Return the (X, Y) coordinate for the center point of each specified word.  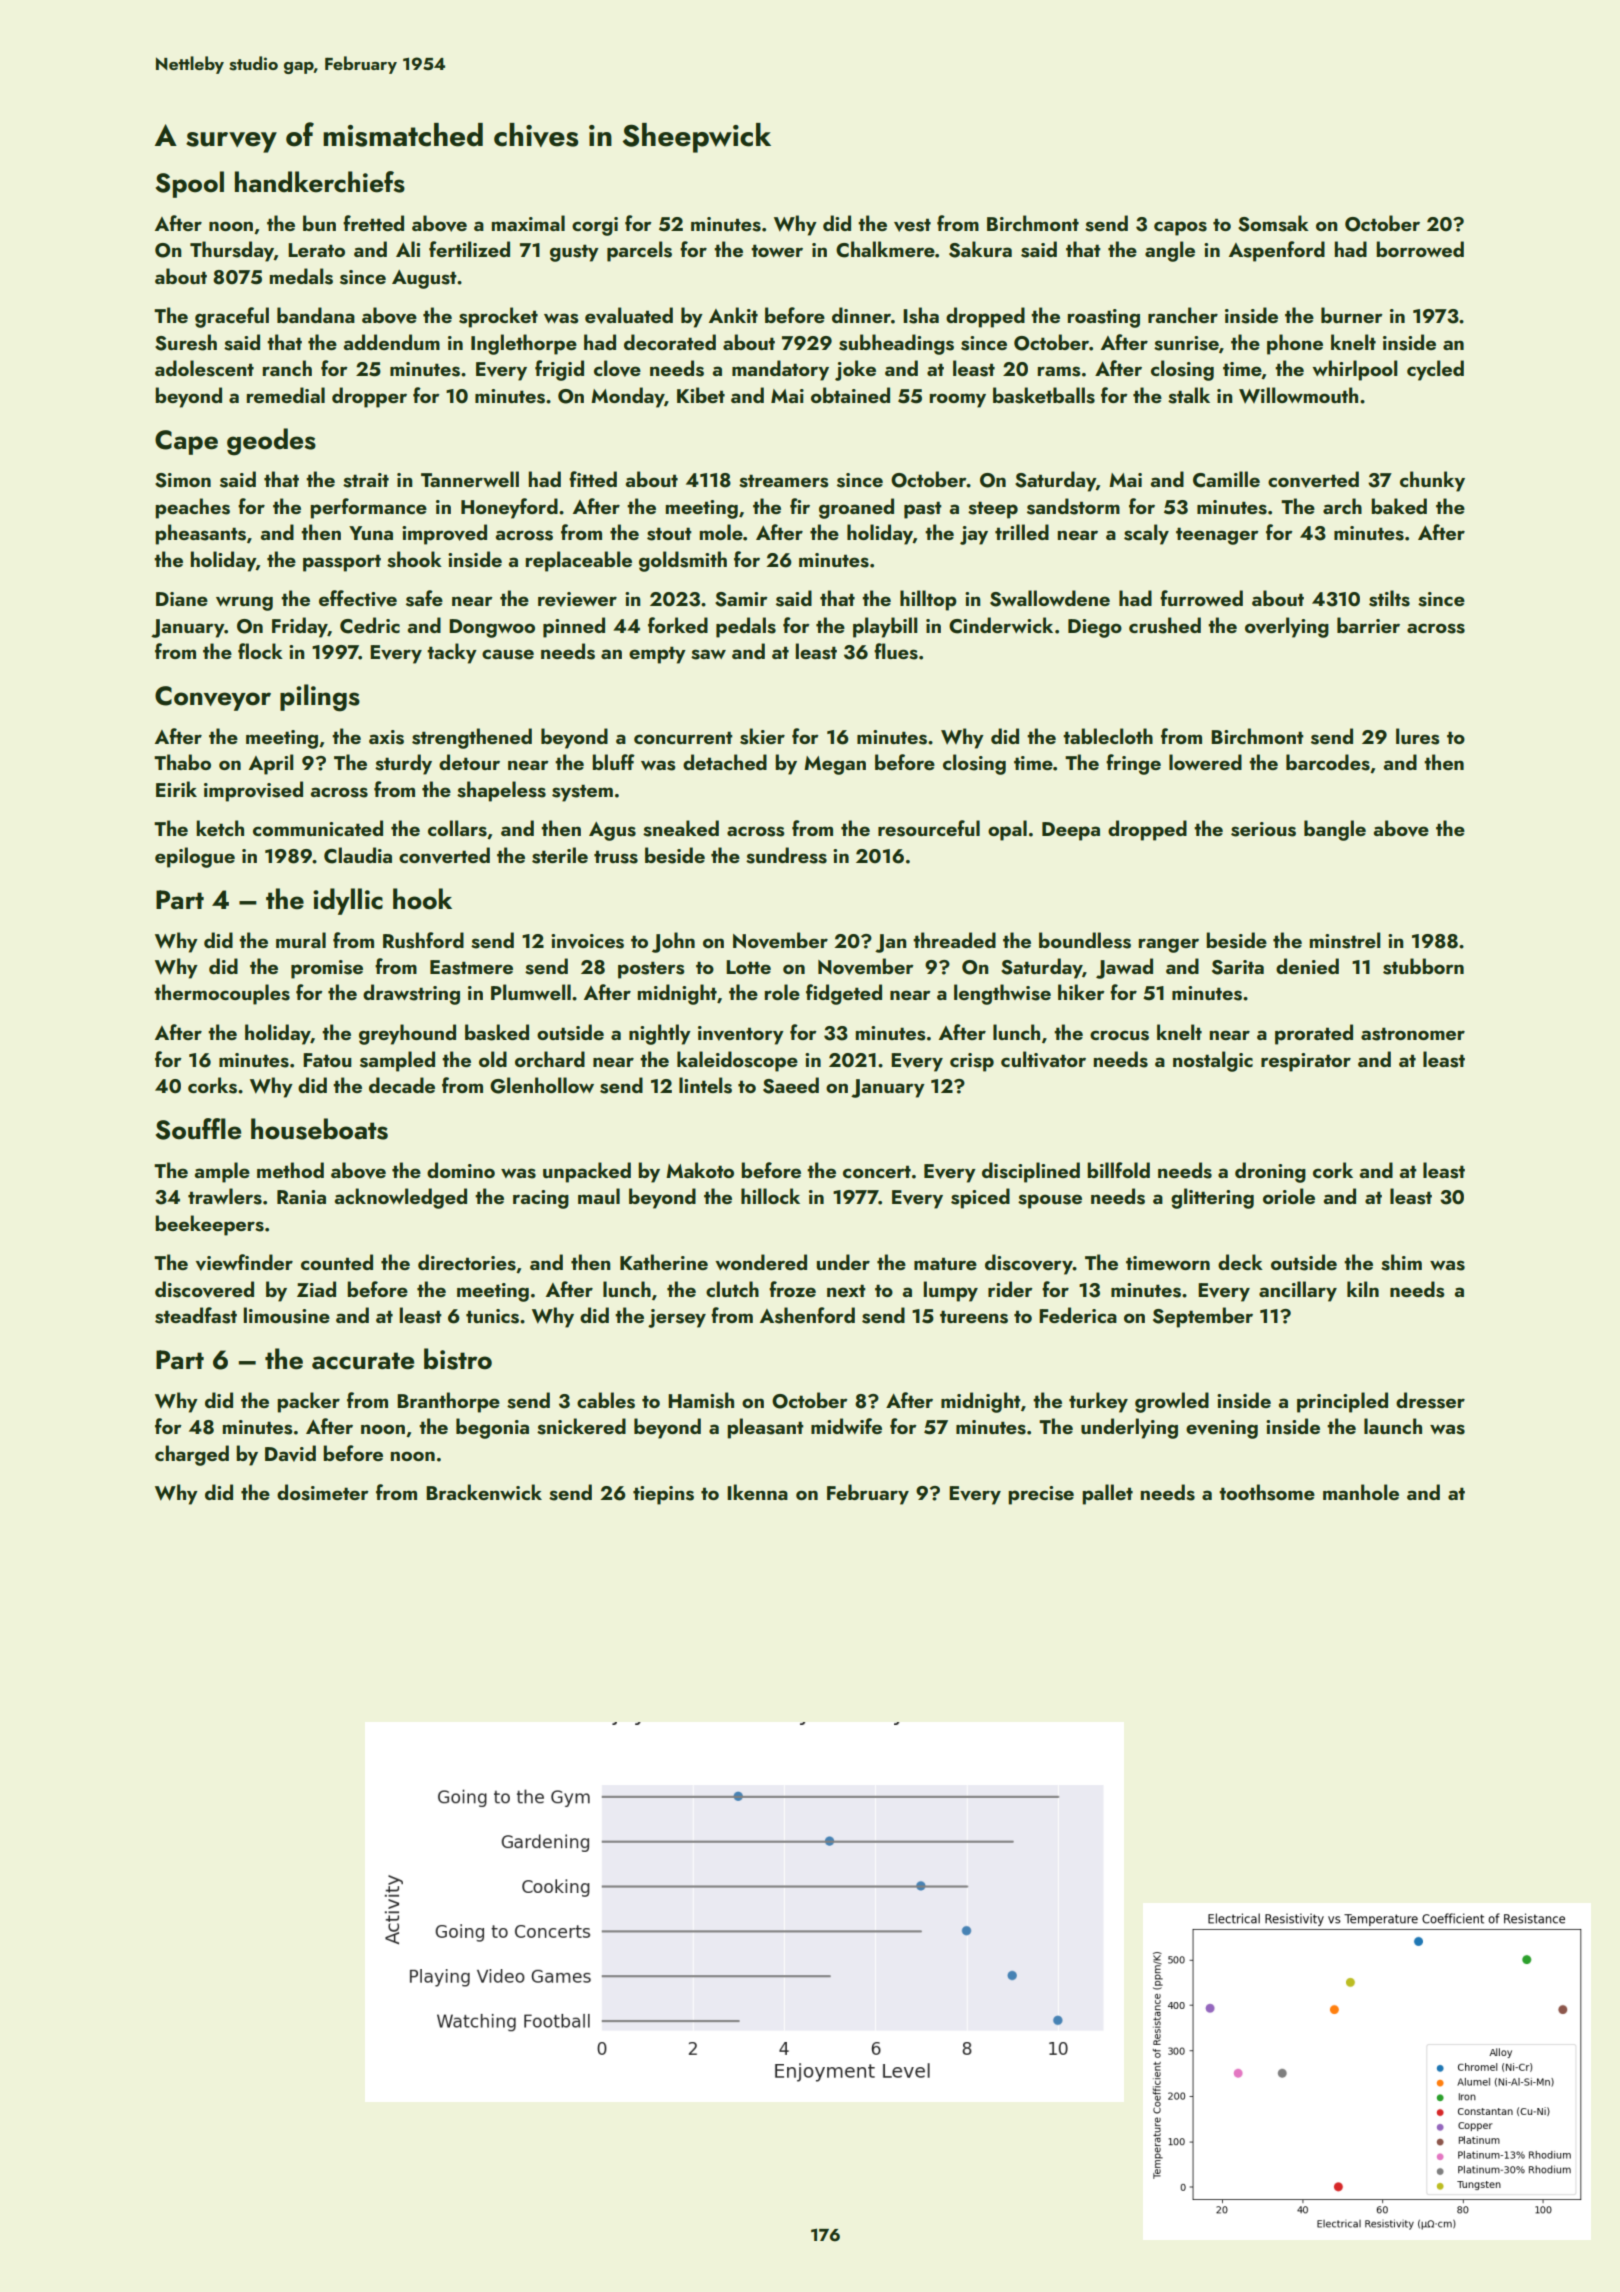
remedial (286, 395)
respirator (1306, 1062)
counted (337, 1262)
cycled (1435, 370)
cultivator (1043, 1059)
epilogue (195, 857)
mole (721, 532)
